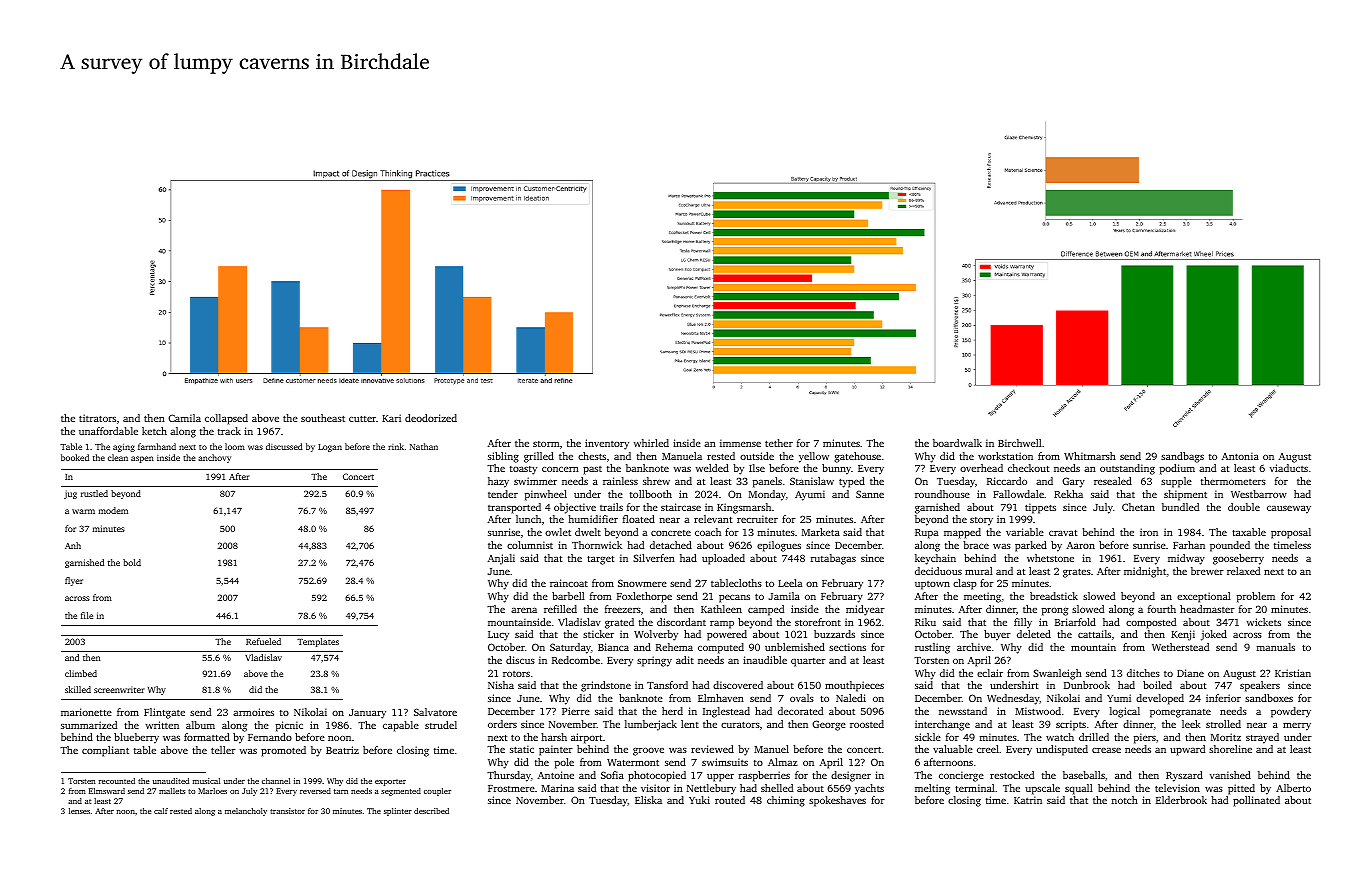 This image has width=1372, height=887. What do you see at coordinates (1293, 673) in the image?
I see `Kristian` at bounding box center [1293, 673].
